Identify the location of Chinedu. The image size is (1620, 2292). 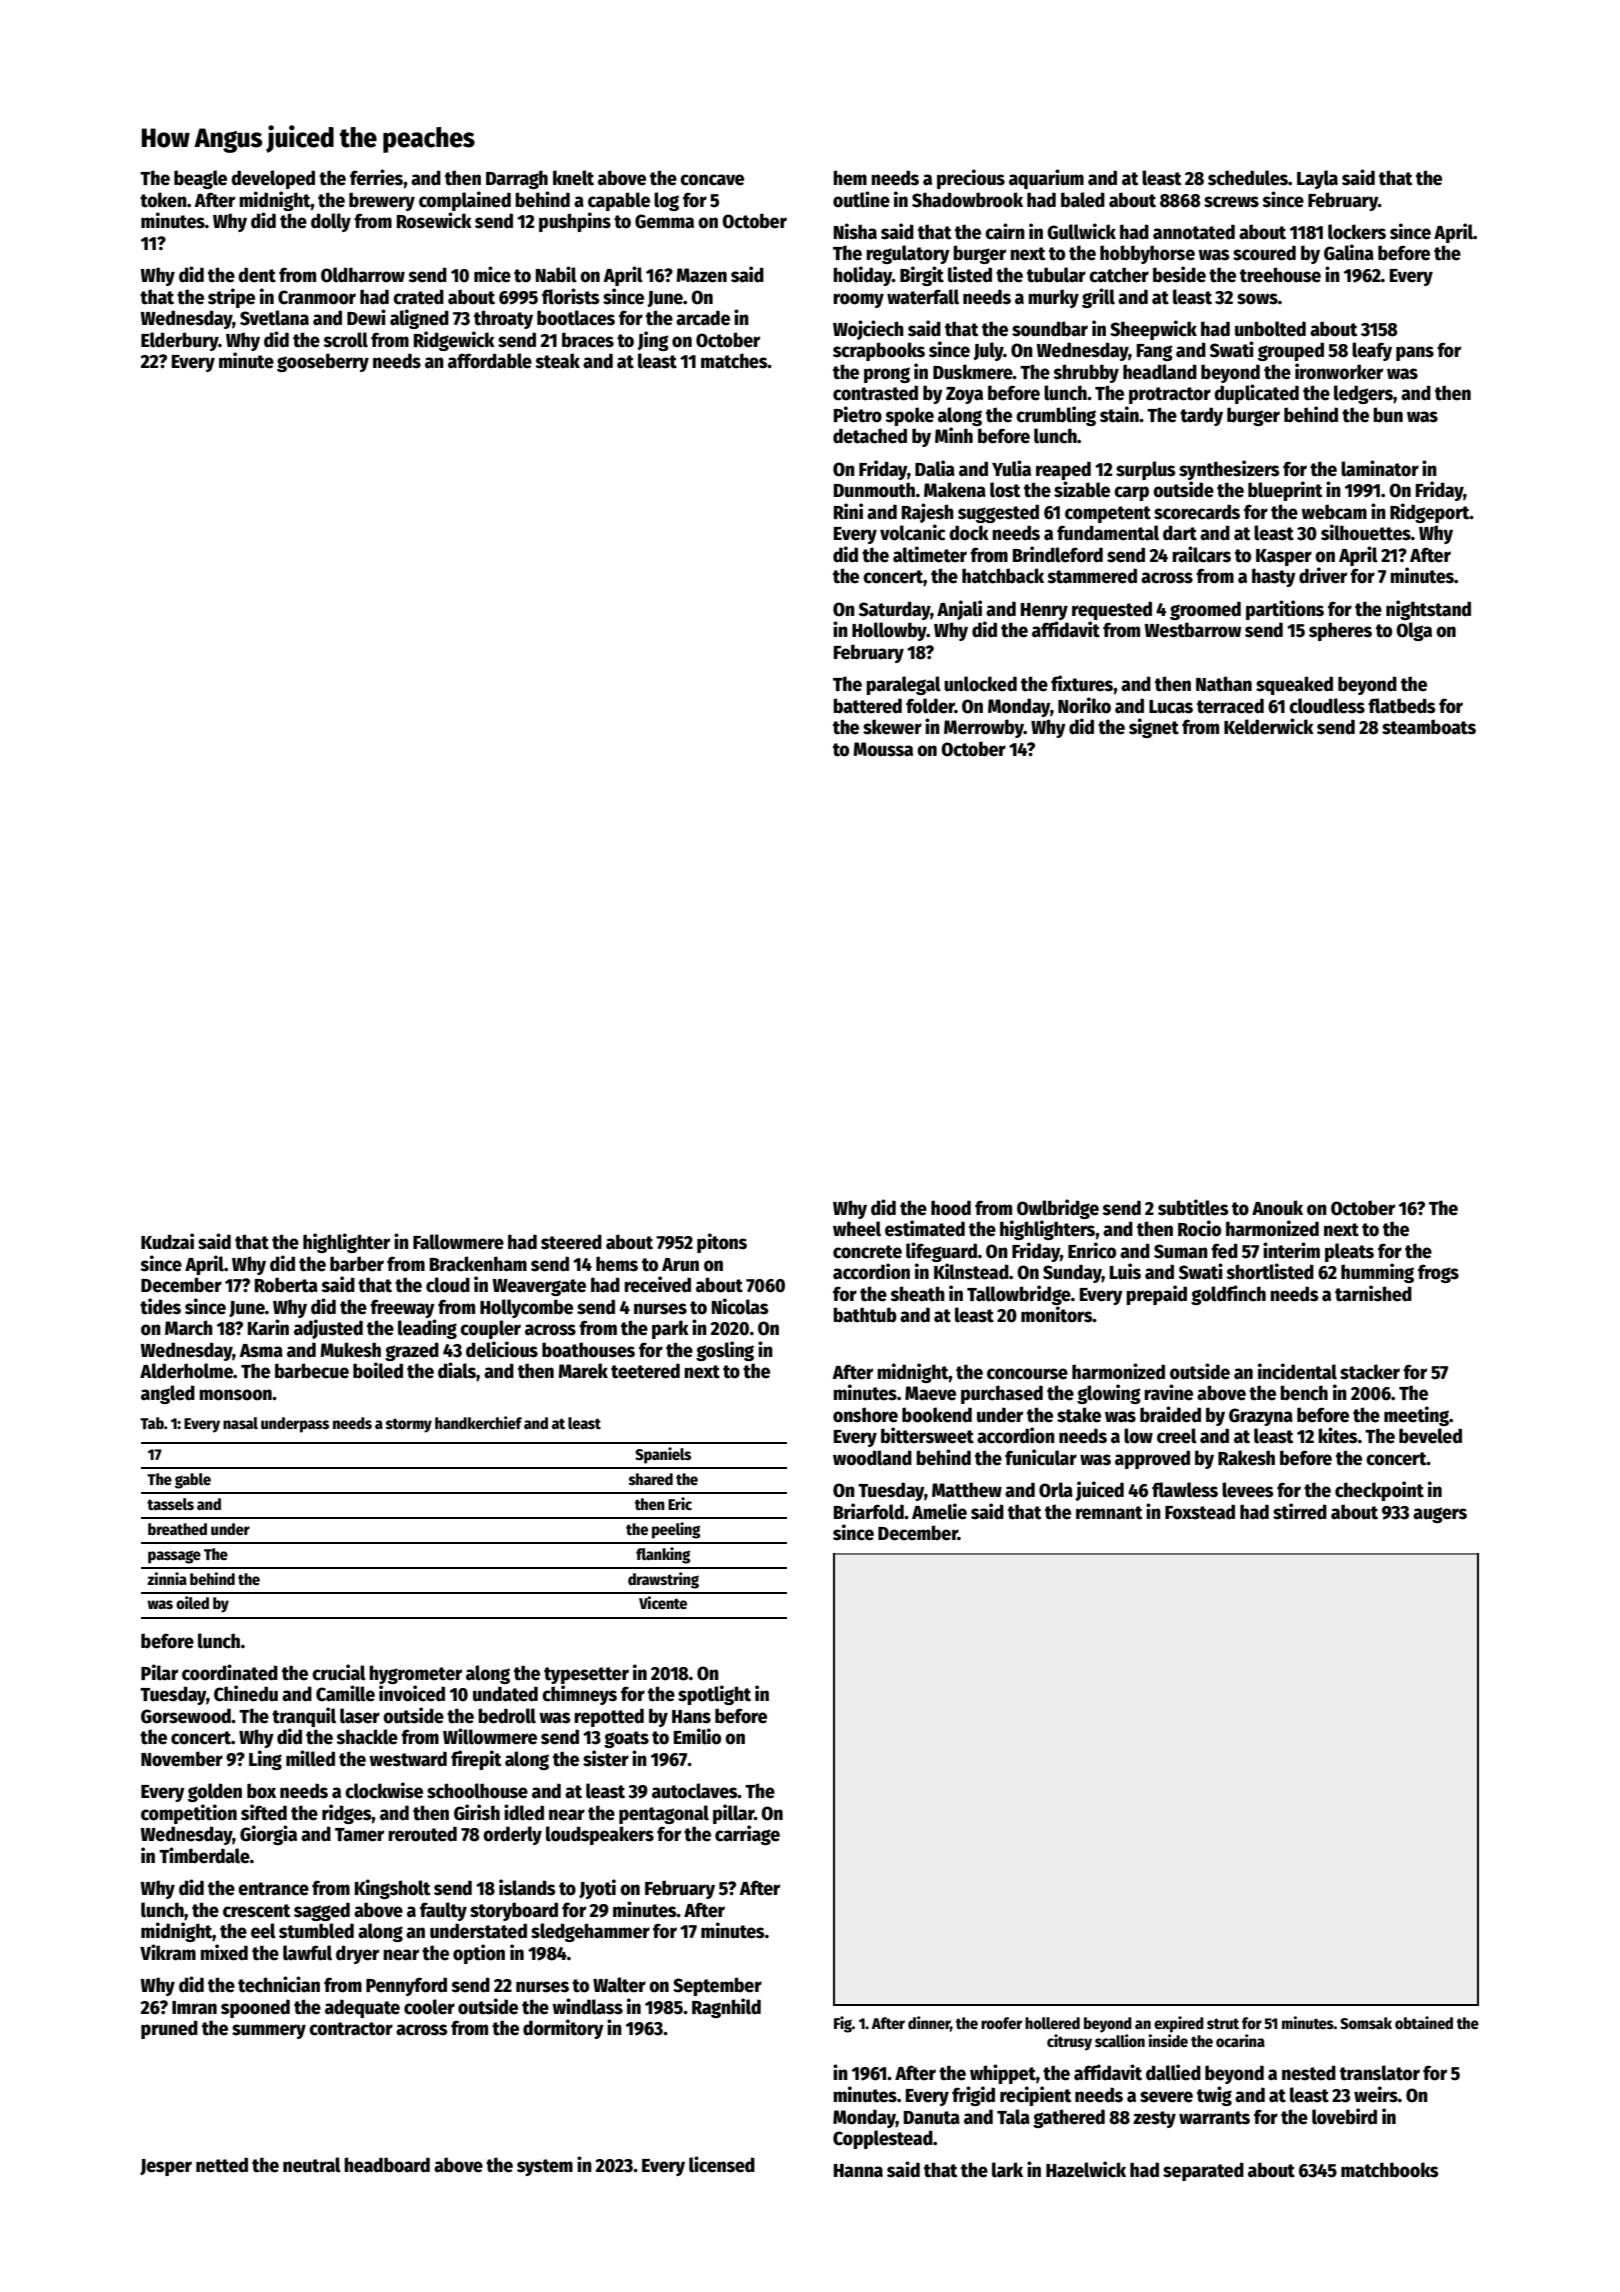
(246, 1693).
